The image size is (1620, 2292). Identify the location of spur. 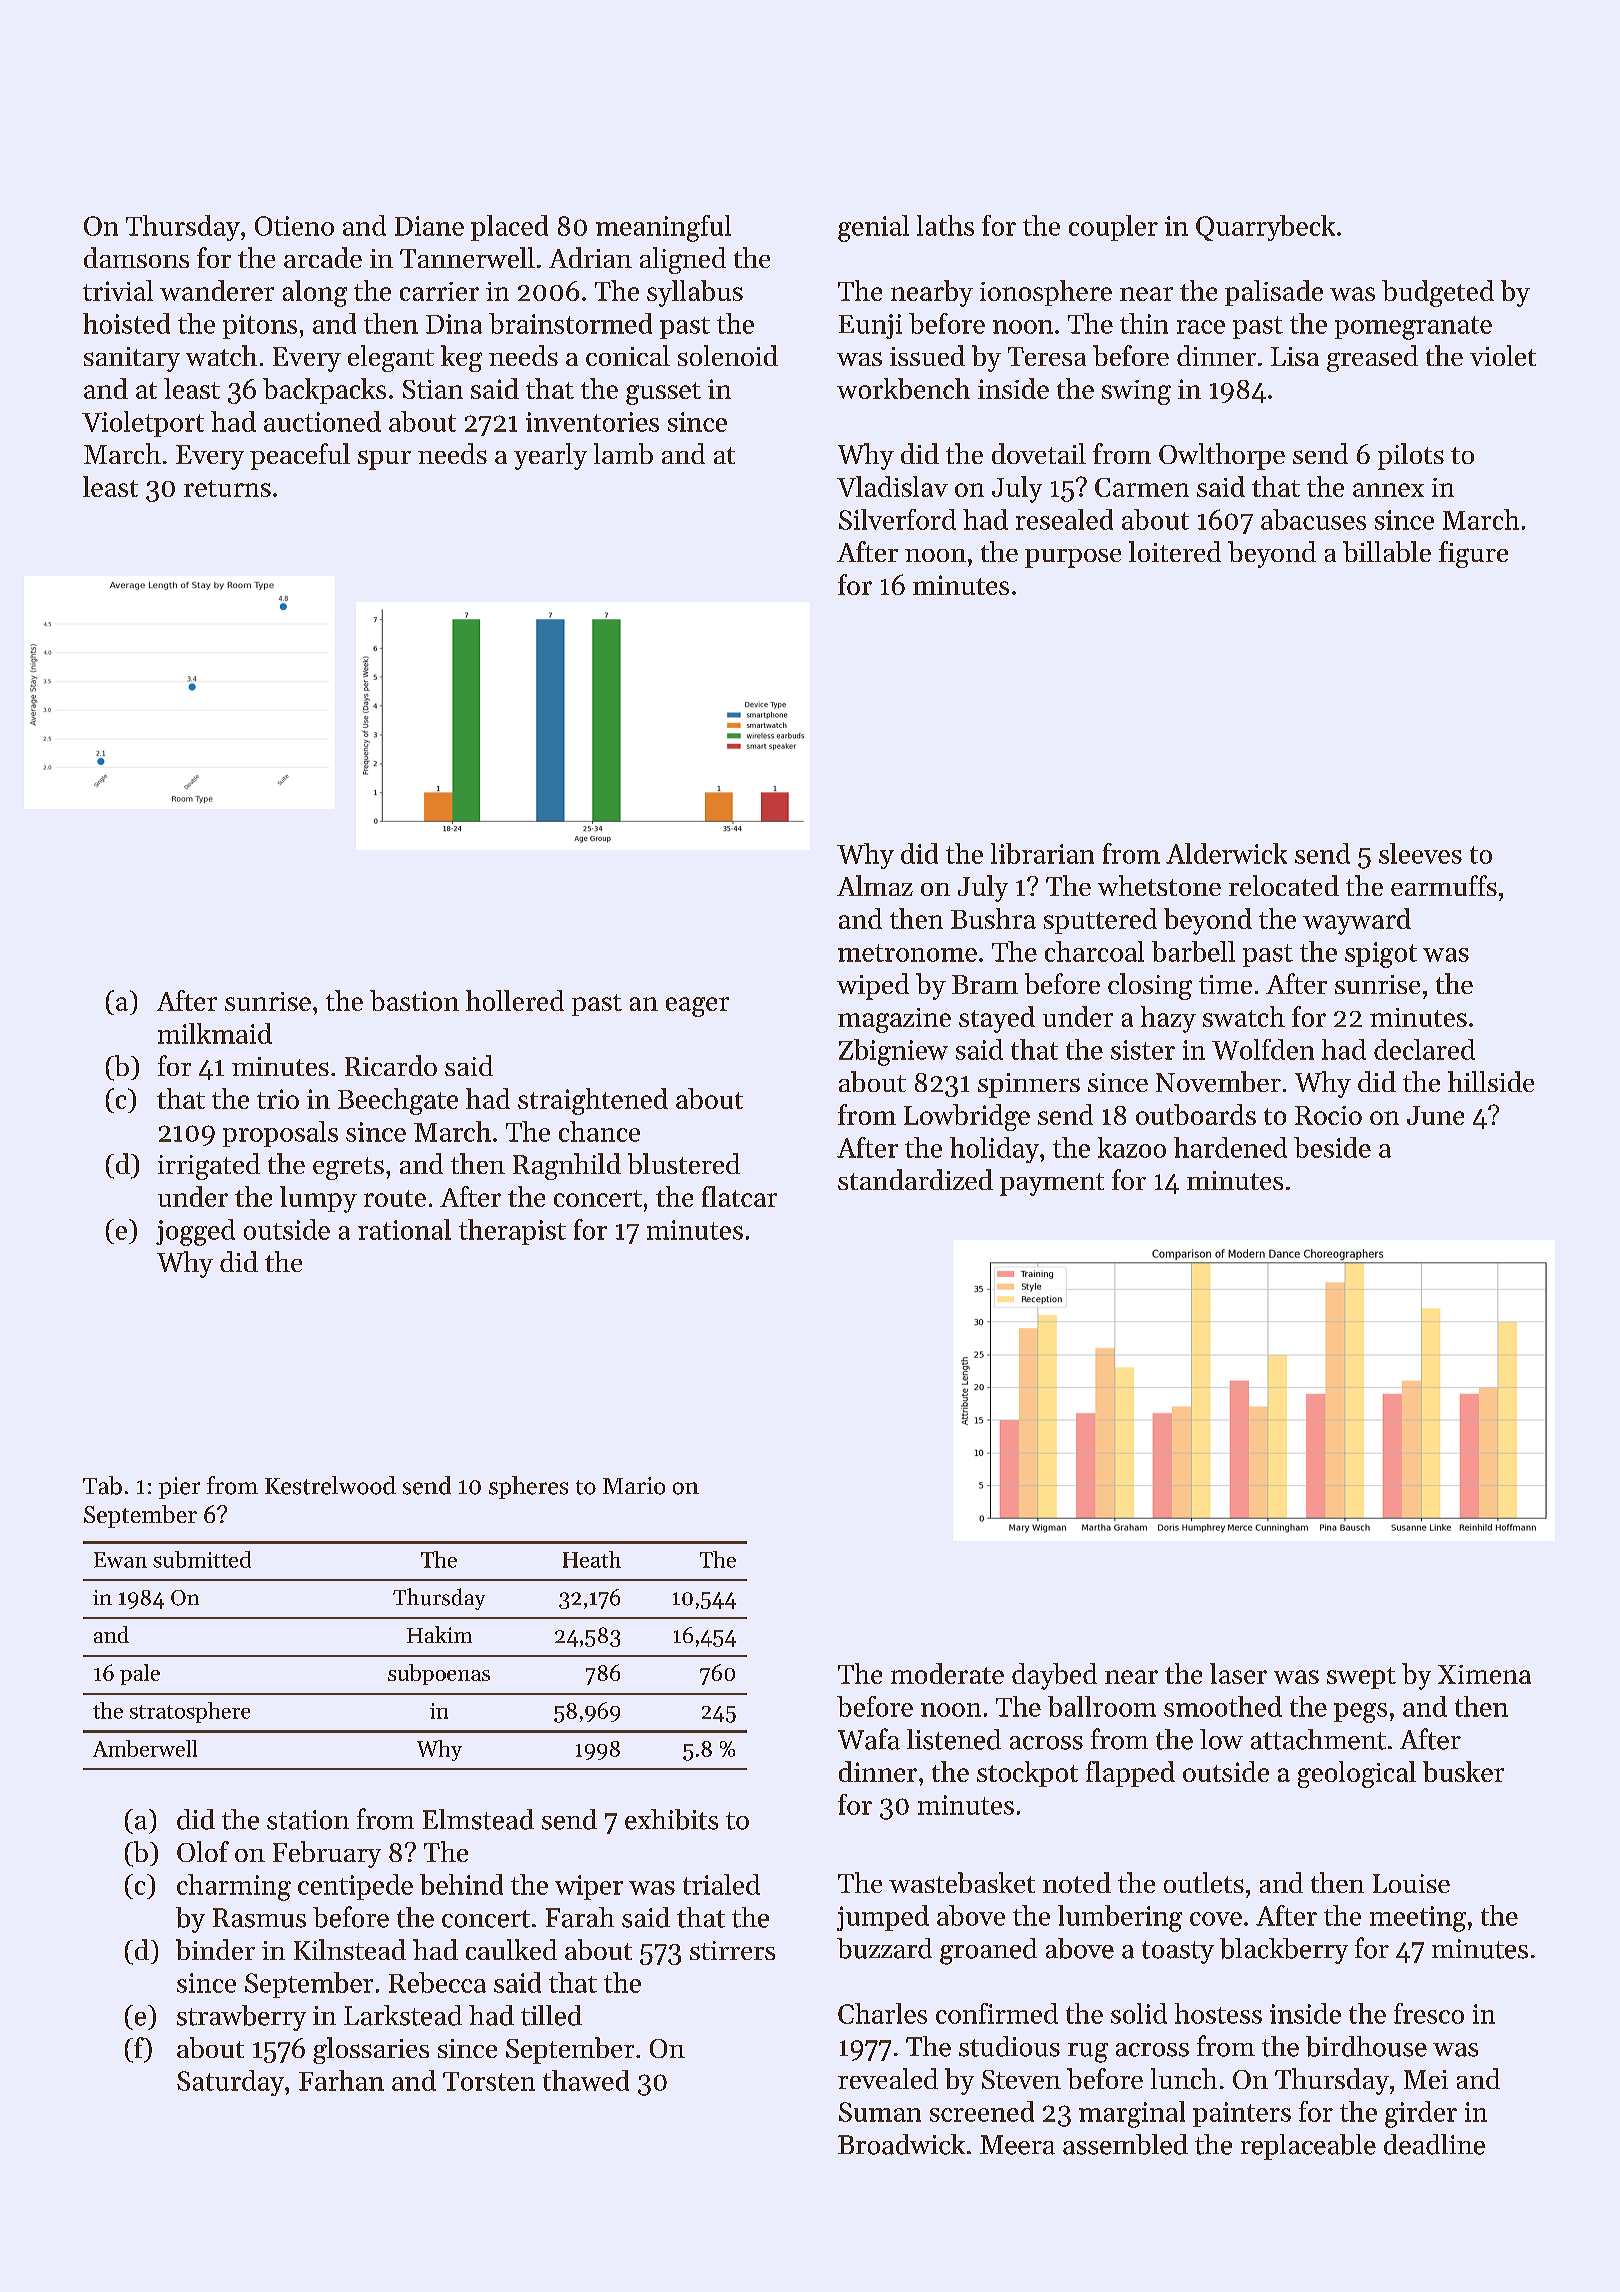
(384, 460).
